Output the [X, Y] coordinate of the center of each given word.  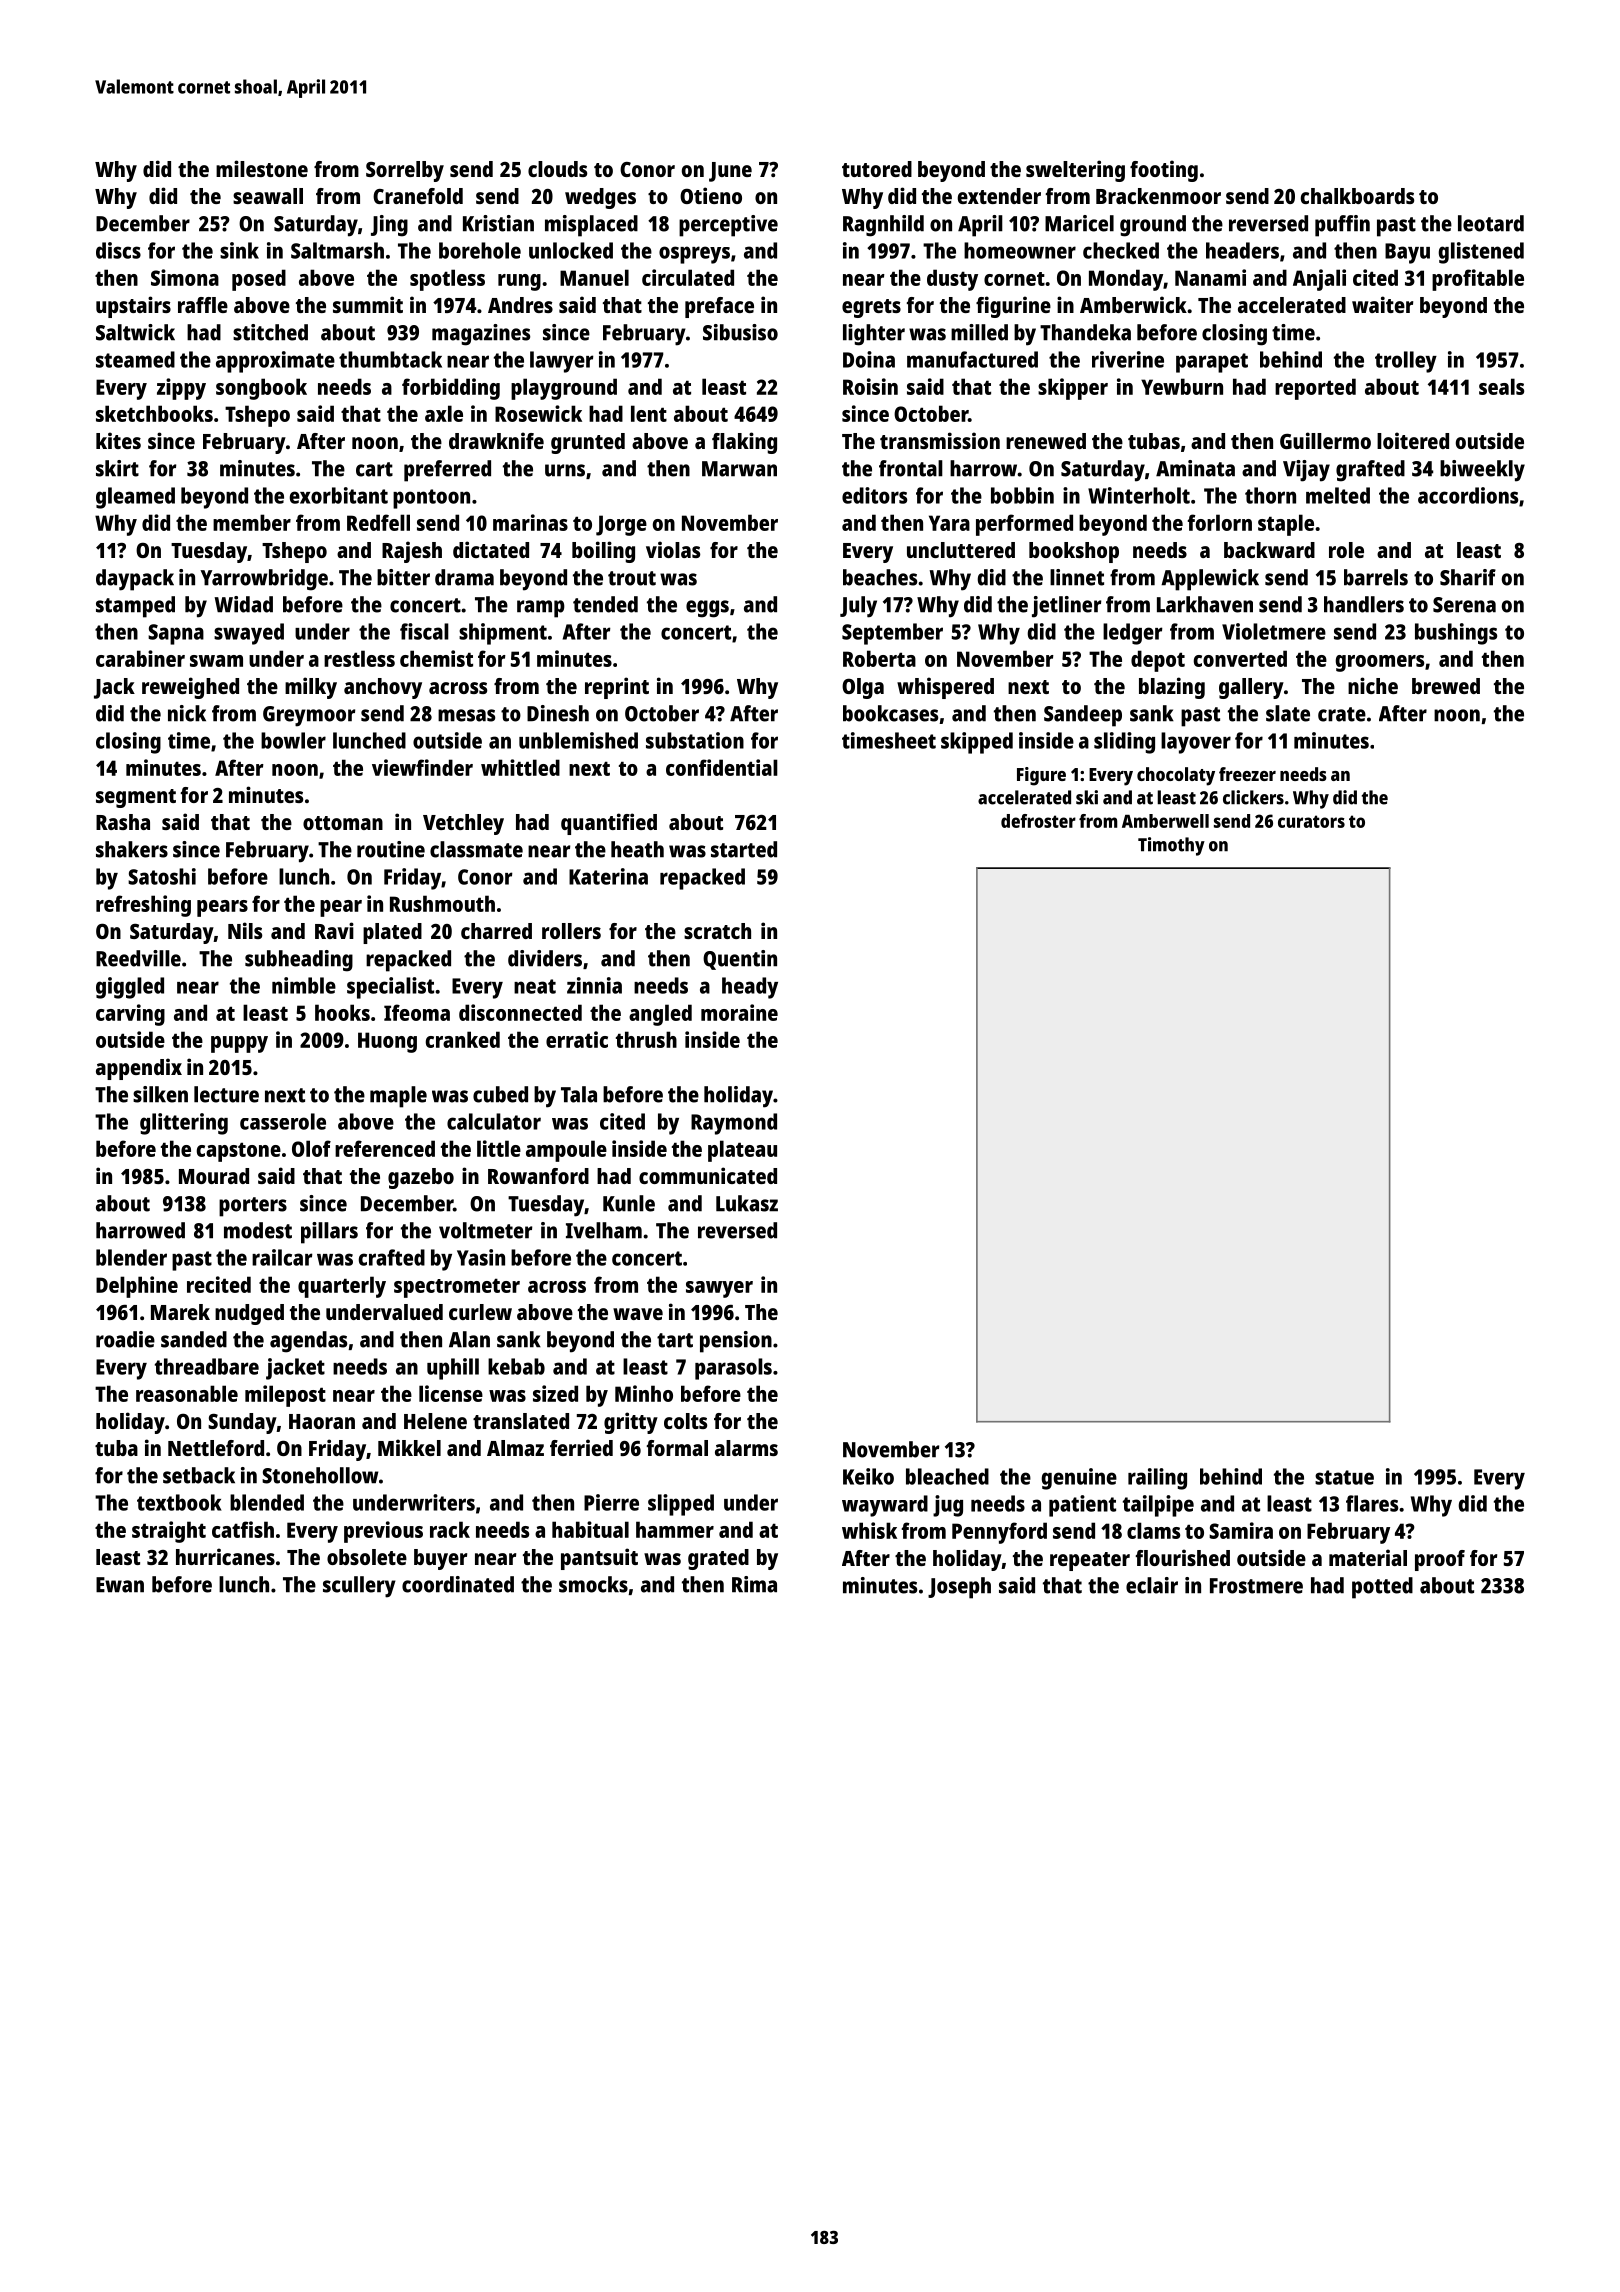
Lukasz [747, 1203]
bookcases [890, 713]
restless [359, 658]
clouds [557, 169]
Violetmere [1274, 631]
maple [398, 1097]
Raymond [734, 1124]
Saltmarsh [337, 250]
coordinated [458, 1584]
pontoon [431, 499]
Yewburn [1182, 386]
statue [1344, 1477]
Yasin [481, 1257]
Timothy [1171, 846]
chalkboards [1357, 196]
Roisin [870, 386]
